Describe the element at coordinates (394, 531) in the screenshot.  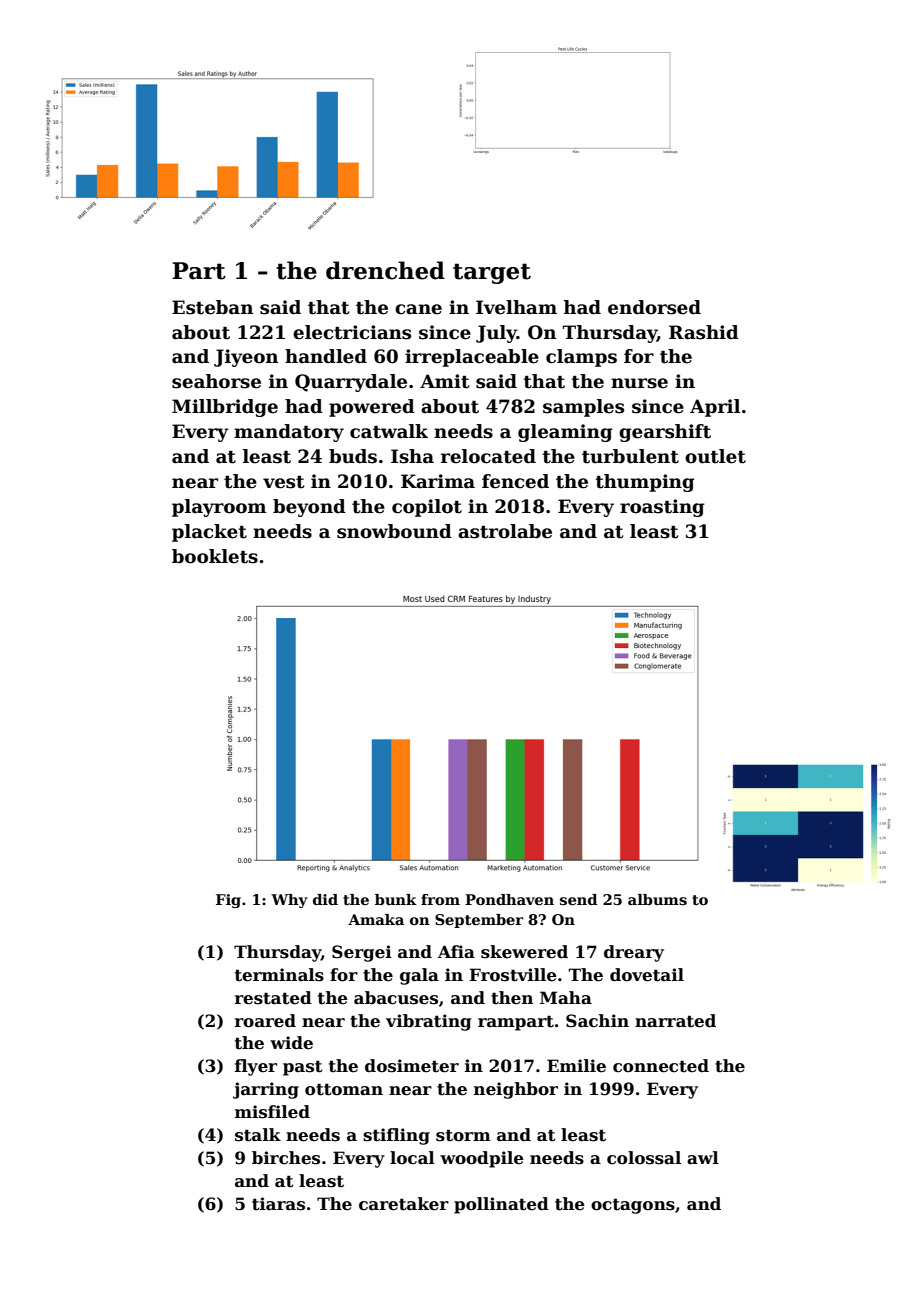
I see `snowbound` at that location.
